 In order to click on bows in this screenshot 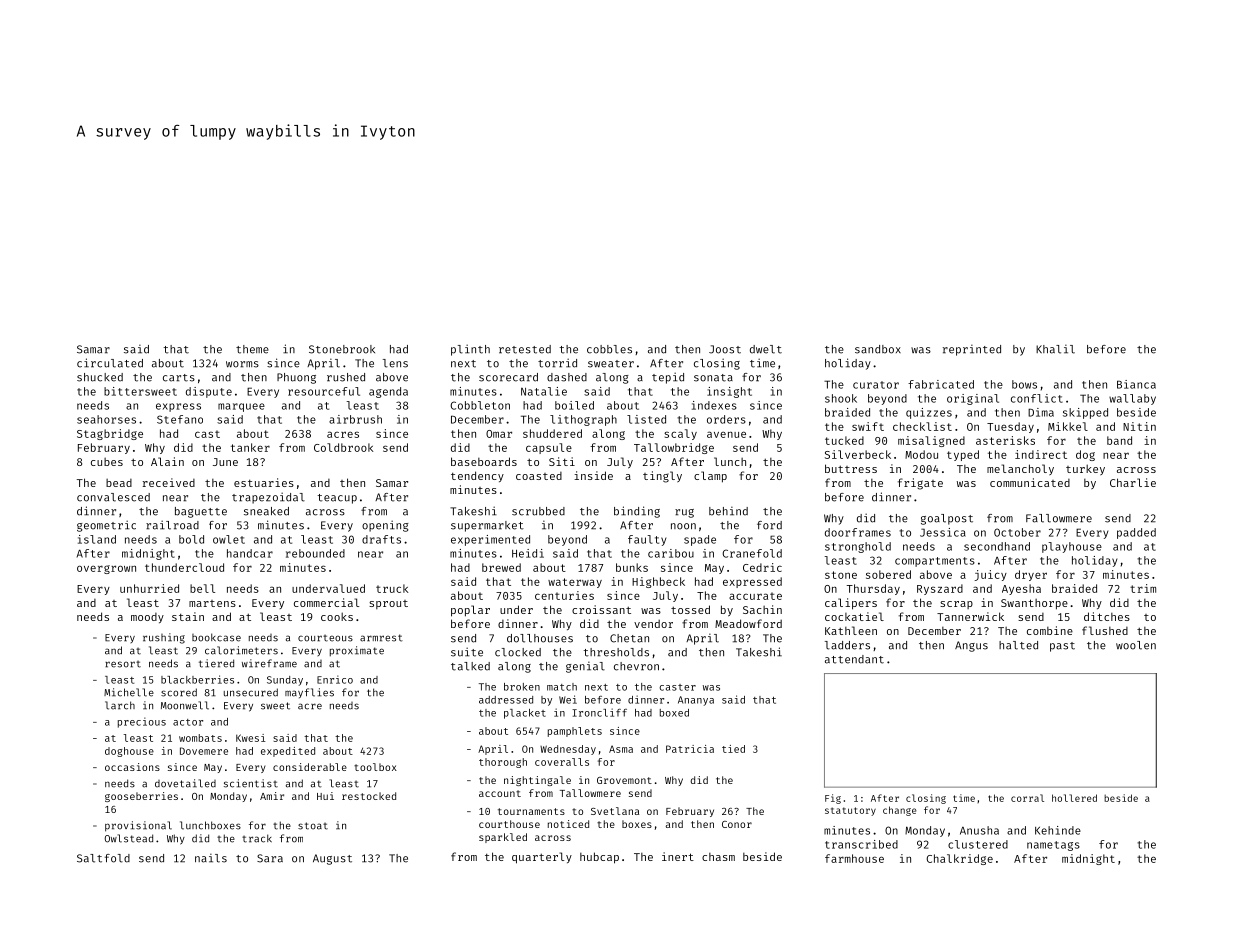, I will do `click(1024, 384)`.
